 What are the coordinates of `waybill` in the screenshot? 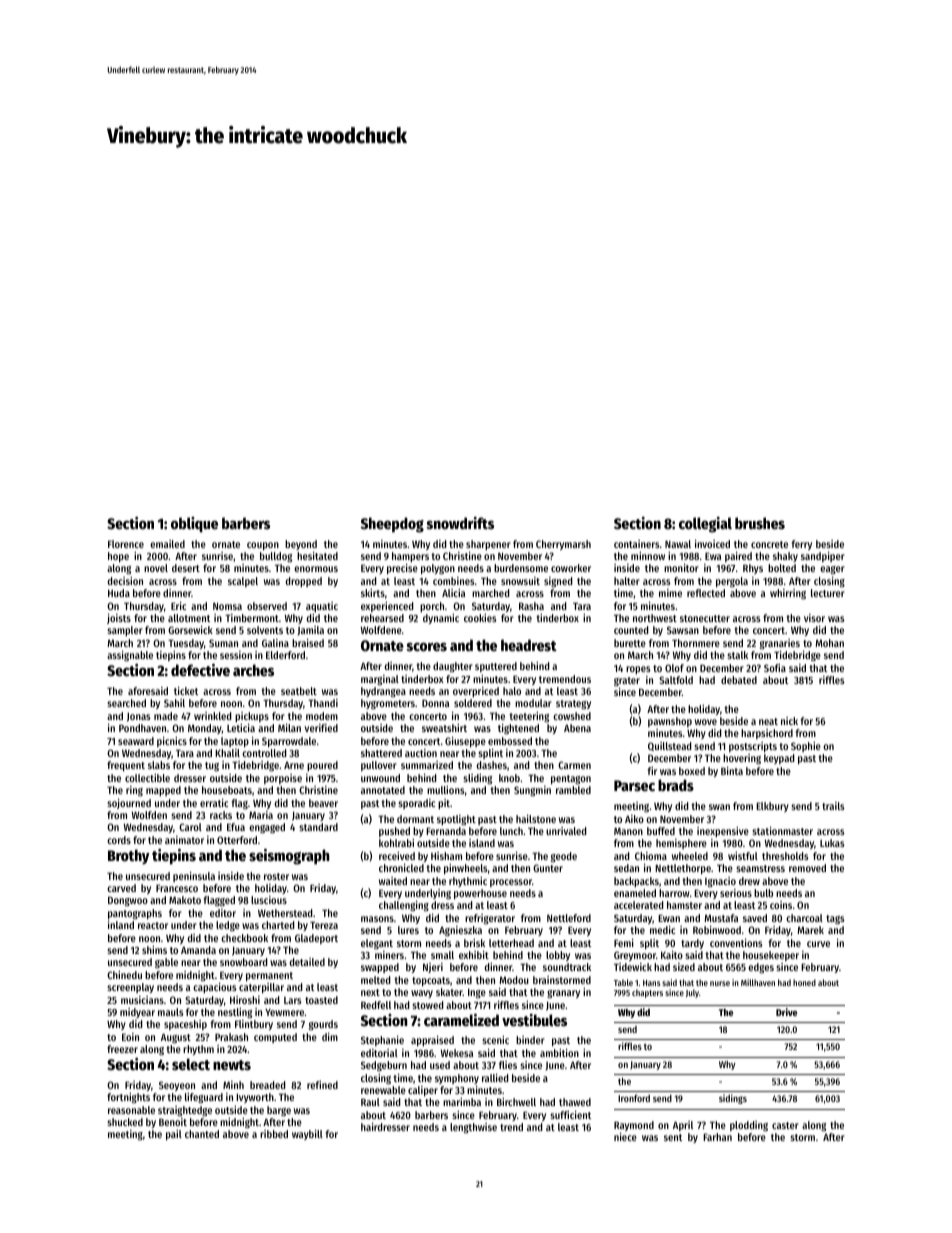 It's located at (307, 1134).
